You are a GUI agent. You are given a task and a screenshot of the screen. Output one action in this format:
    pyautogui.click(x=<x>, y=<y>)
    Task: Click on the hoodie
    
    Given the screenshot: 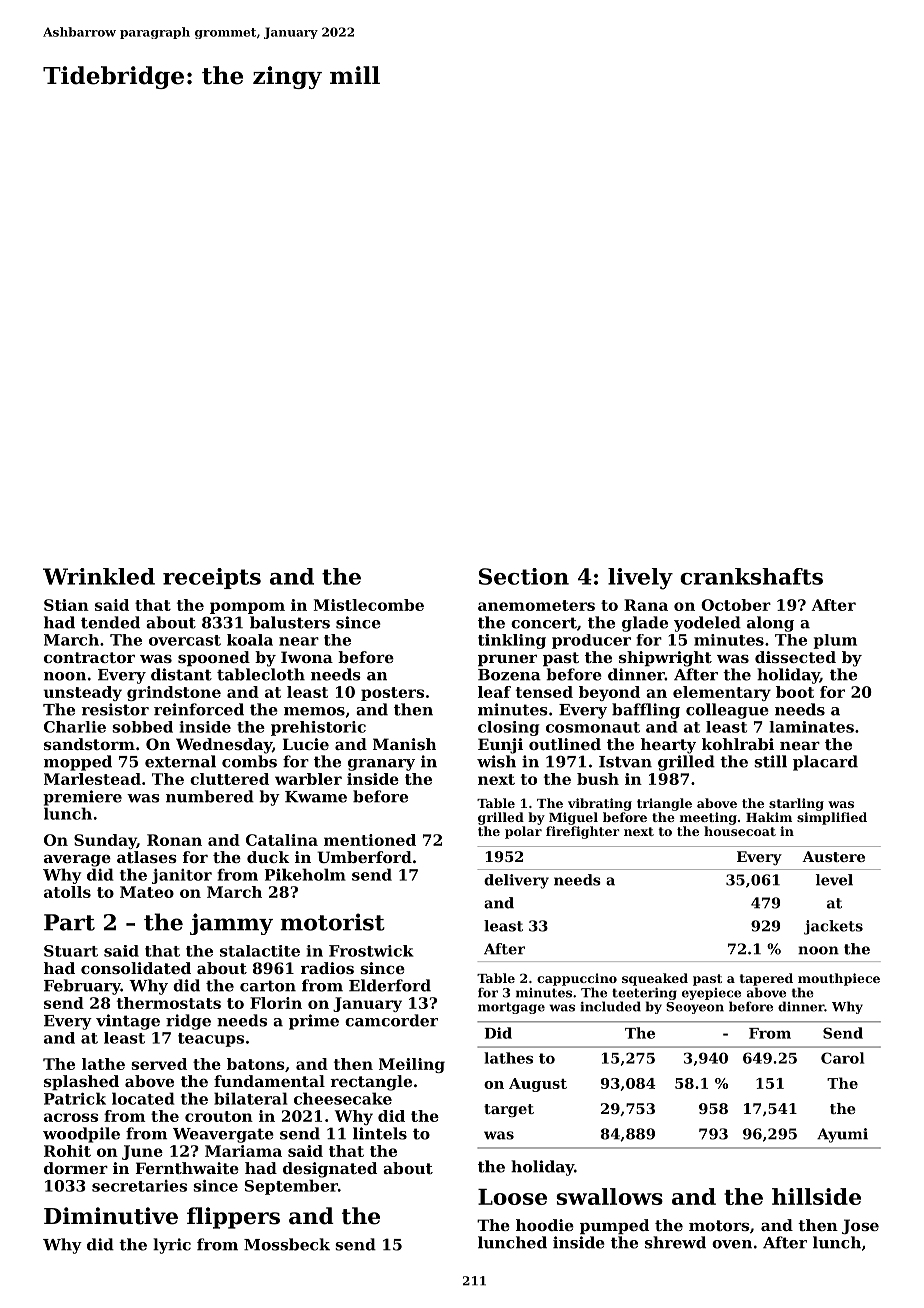 What is the action you would take?
    pyautogui.click(x=545, y=1225)
